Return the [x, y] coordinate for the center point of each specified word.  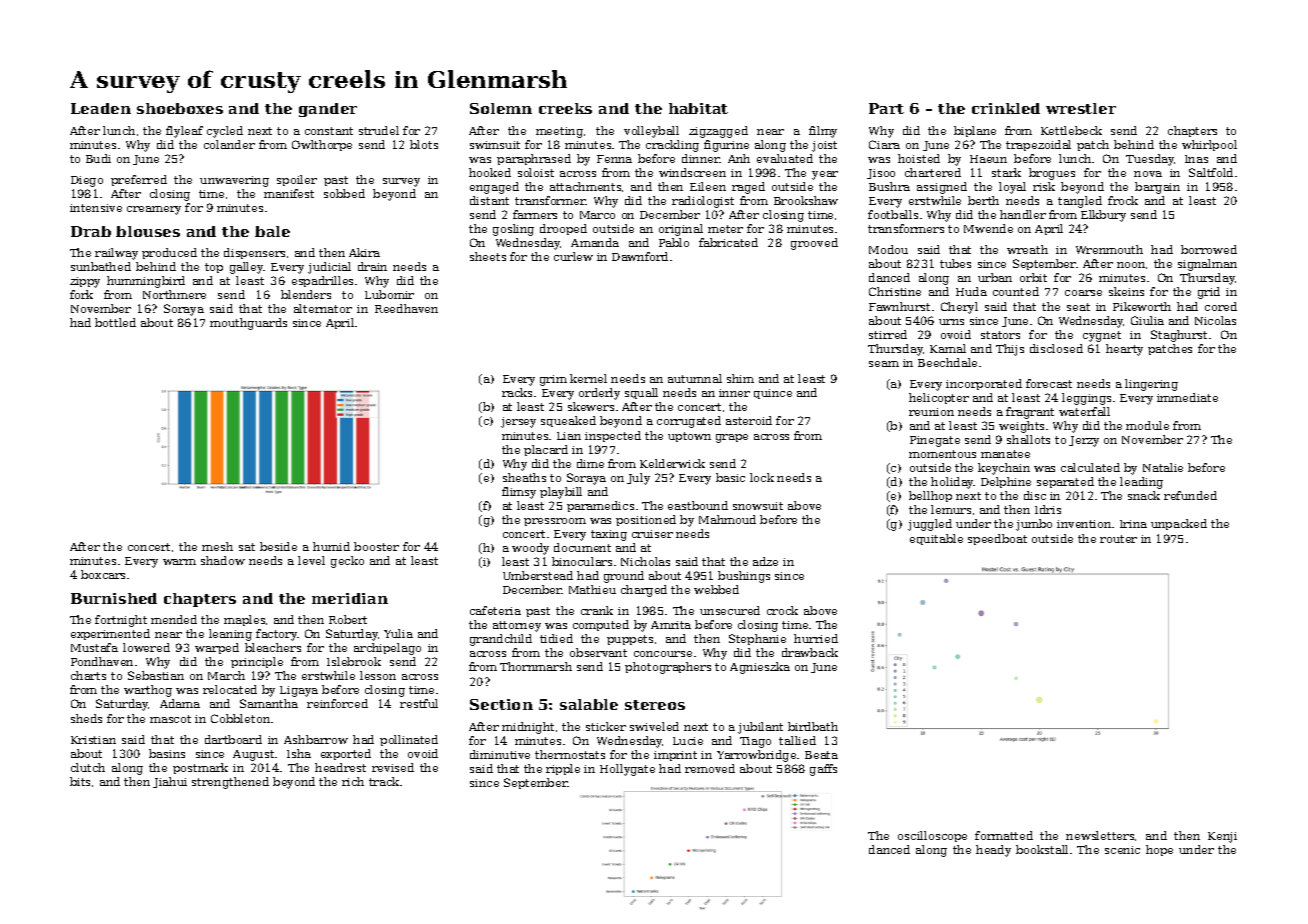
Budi [98, 158]
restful [419, 703]
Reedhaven [406, 308]
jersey [518, 422]
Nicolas [1215, 320]
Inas [1196, 159]
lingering [1151, 385]
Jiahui [170, 782]
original [681, 230]
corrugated [689, 422]
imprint [675, 756]
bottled [115, 322]
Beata [821, 755]
